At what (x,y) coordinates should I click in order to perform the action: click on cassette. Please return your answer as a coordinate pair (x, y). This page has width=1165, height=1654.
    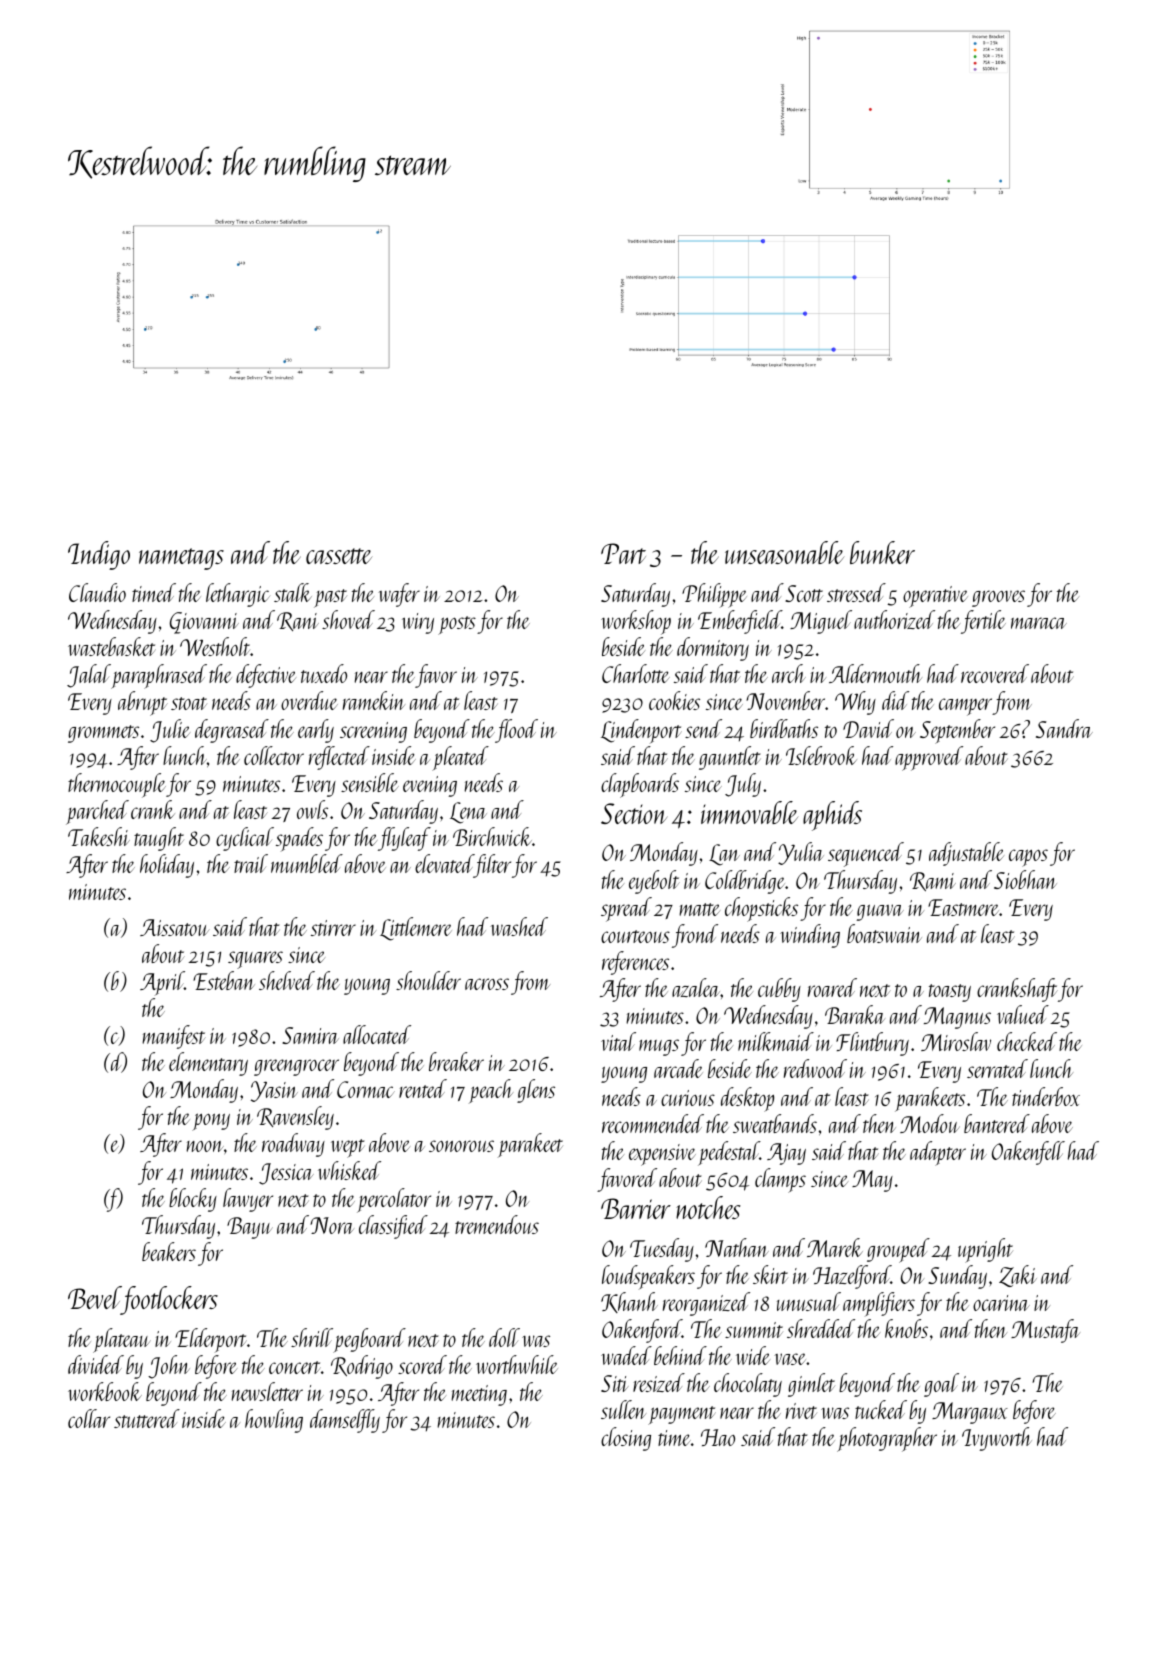
    Looking at the image, I should click on (339, 556).
